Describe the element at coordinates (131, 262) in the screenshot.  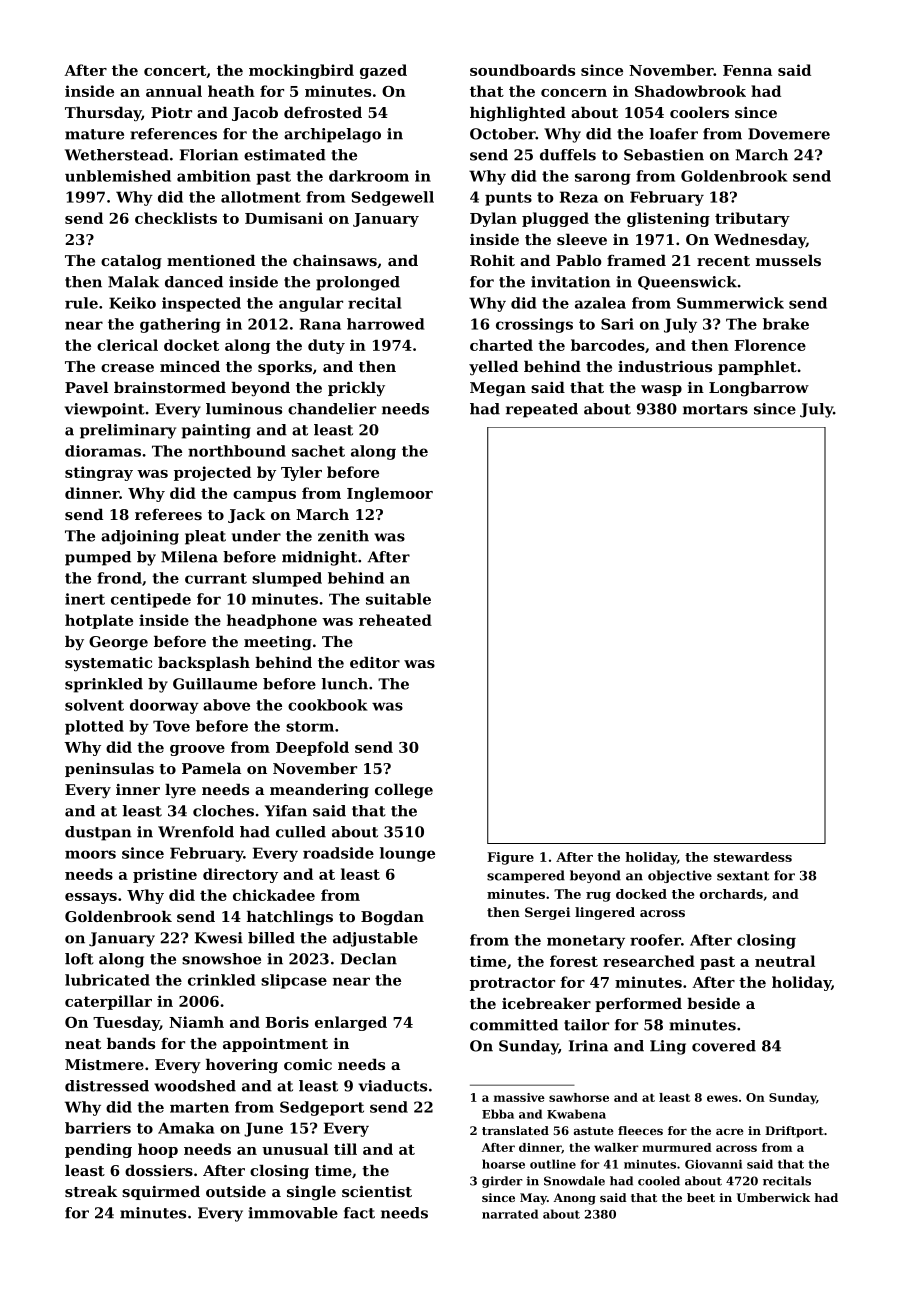
I see `catalog` at that location.
